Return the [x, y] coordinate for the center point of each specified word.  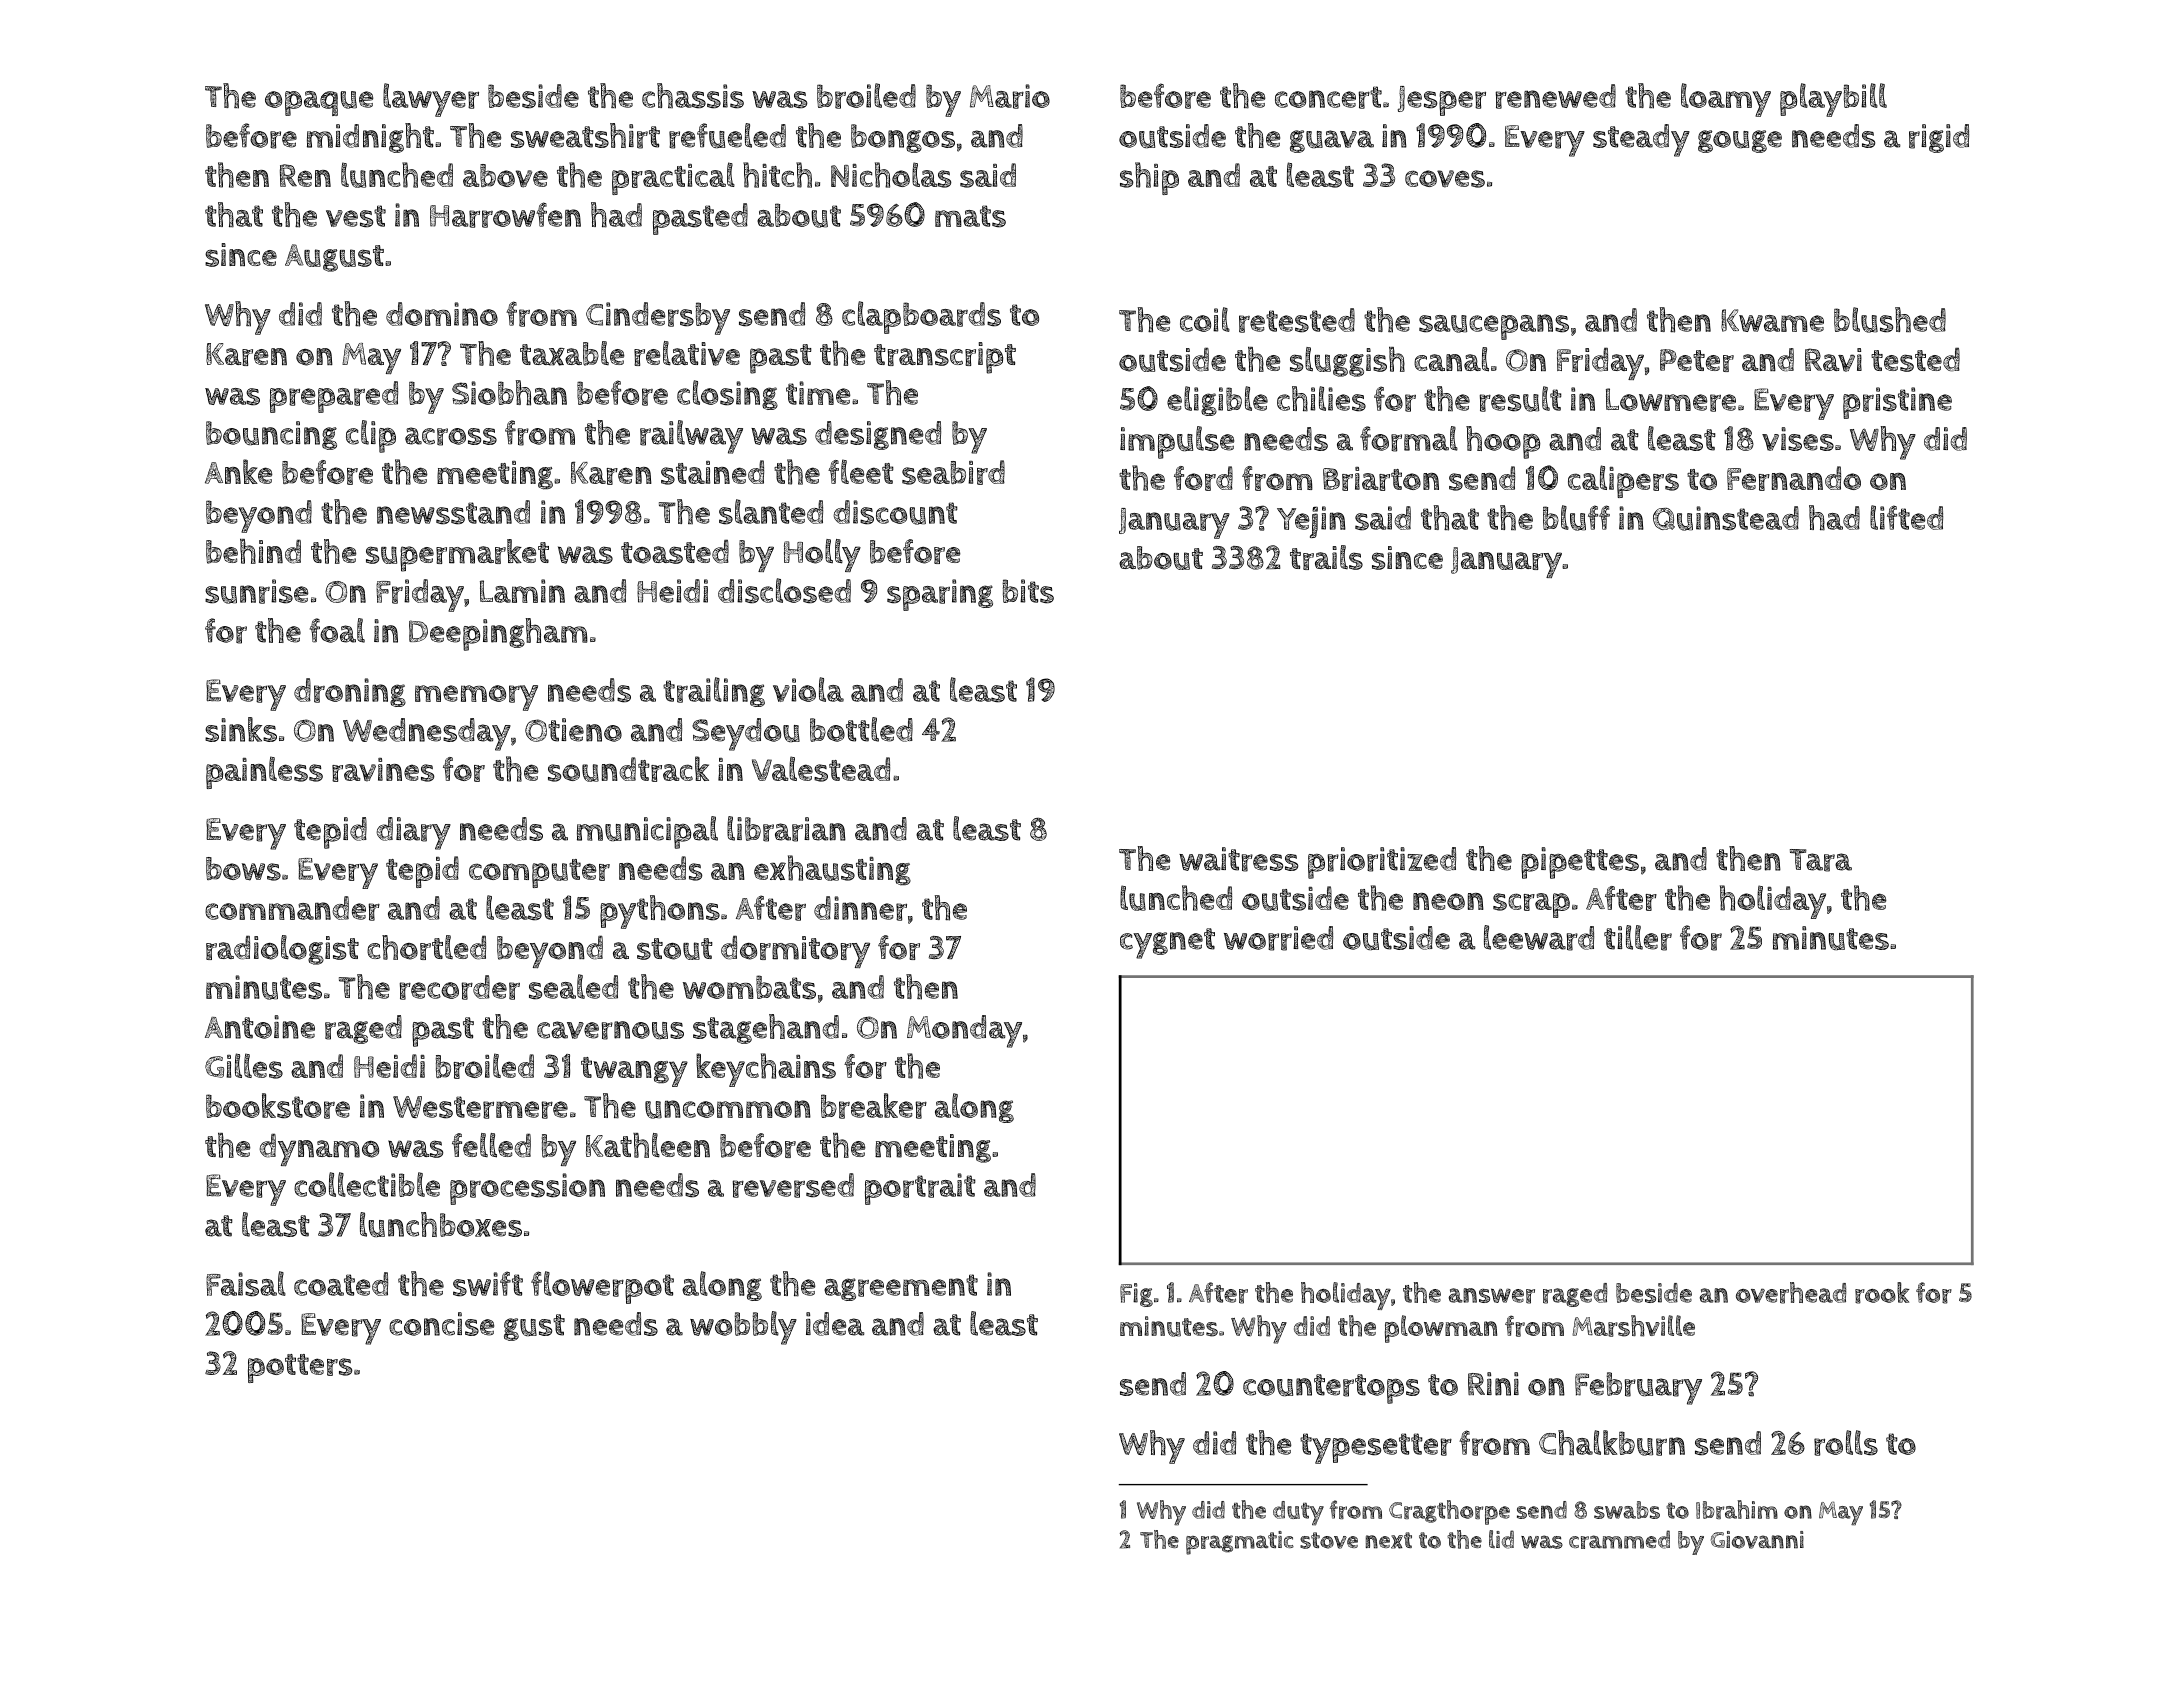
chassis [693, 96]
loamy [1726, 100]
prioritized [1382, 863]
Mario [1010, 96]
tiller [1638, 938]
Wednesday [427, 734]
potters [300, 1368]
